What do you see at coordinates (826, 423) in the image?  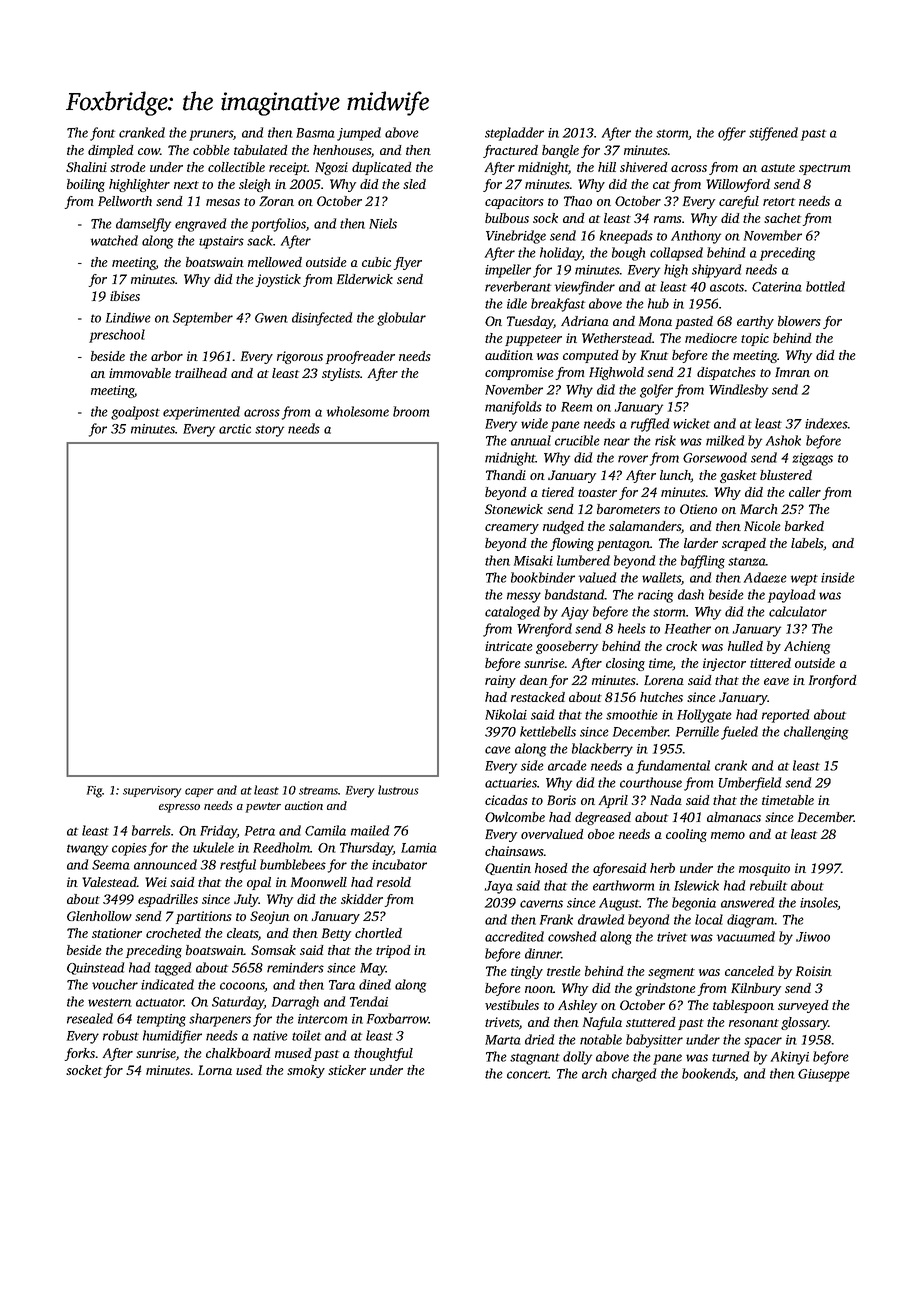 I see `indexes` at bounding box center [826, 423].
